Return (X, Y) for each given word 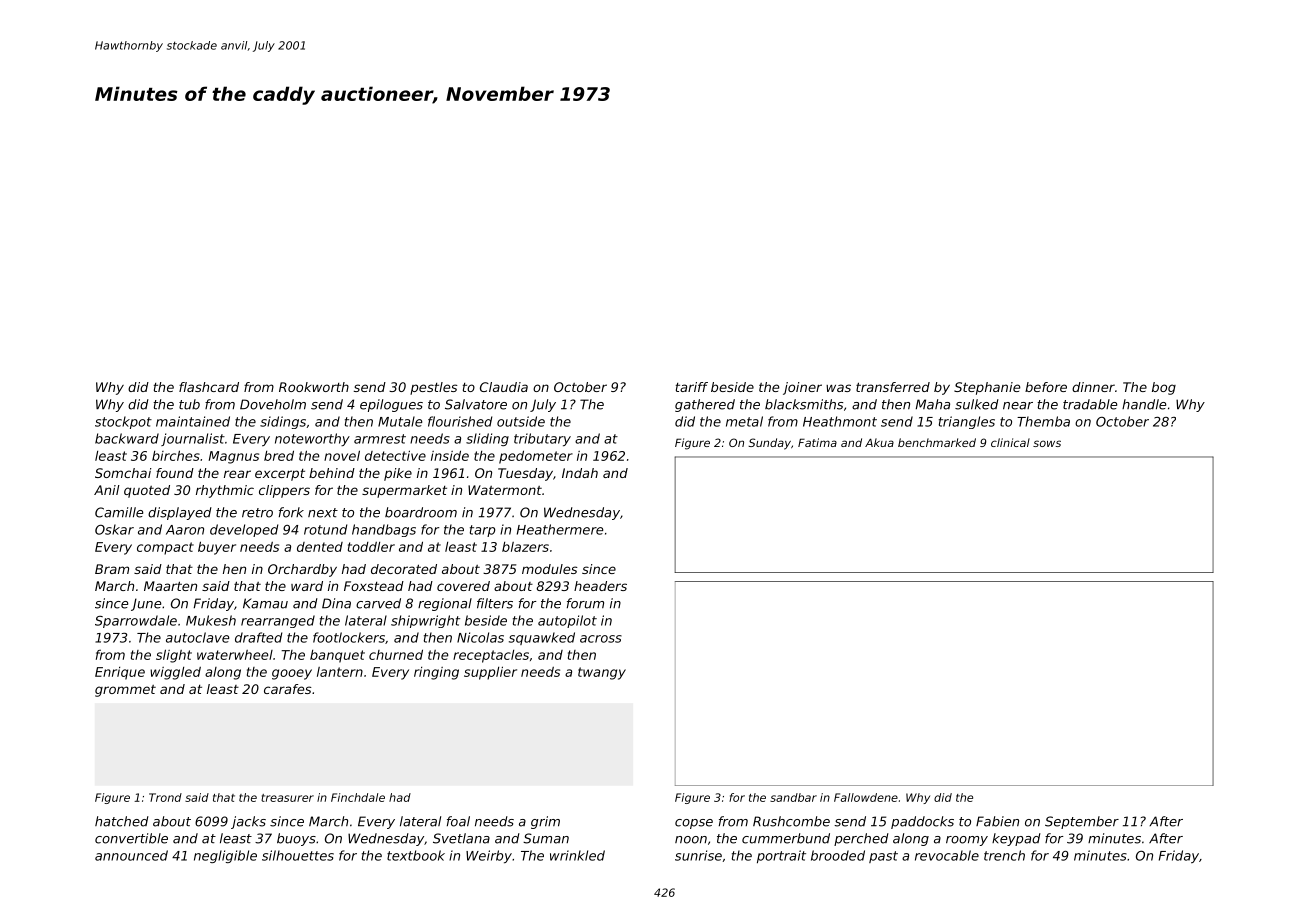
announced (131, 855)
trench (1004, 855)
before (1046, 387)
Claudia (504, 387)
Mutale (400, 421)
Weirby (489, 856)
